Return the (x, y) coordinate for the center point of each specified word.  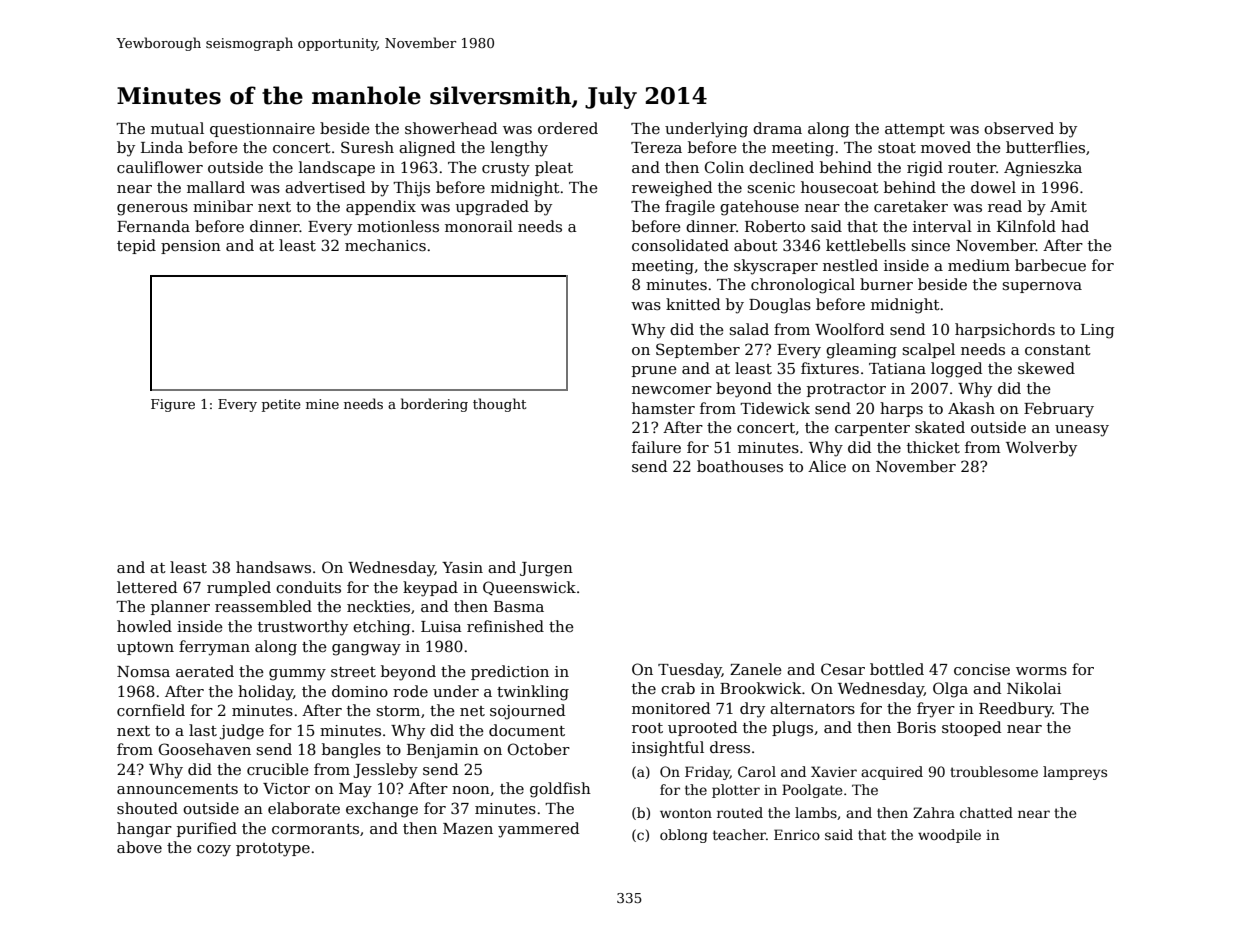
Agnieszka (1043, 169)
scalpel (929, 350)
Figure (173, 405)
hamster (663, 408)
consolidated (680, 245)
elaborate (304, 808)
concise (982, 669)
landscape (337, 168)
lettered (147, 587)
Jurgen (546, 569)
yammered (538, 830)
